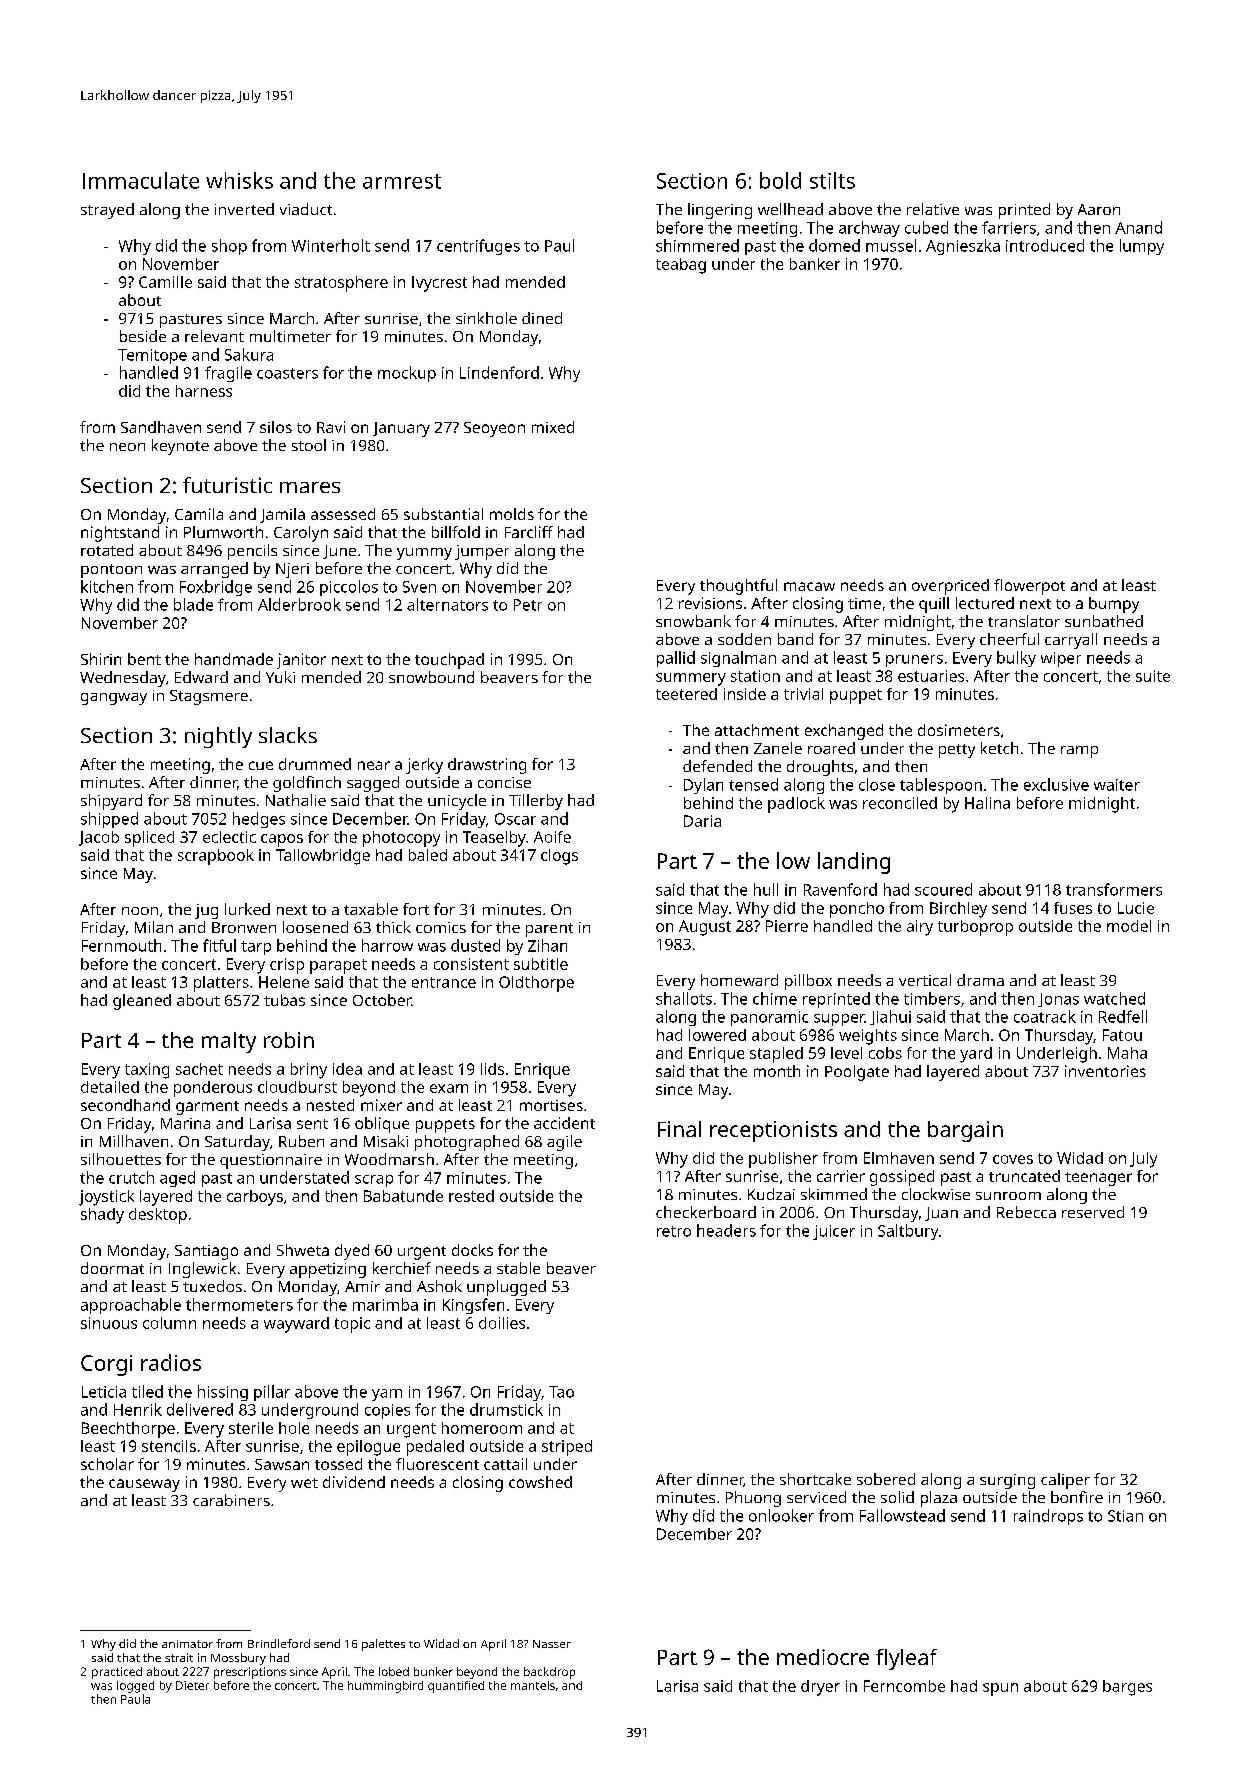  Describe the element at coordinates (120, 534) in the screenshot. I see `nightstand` at that location.
